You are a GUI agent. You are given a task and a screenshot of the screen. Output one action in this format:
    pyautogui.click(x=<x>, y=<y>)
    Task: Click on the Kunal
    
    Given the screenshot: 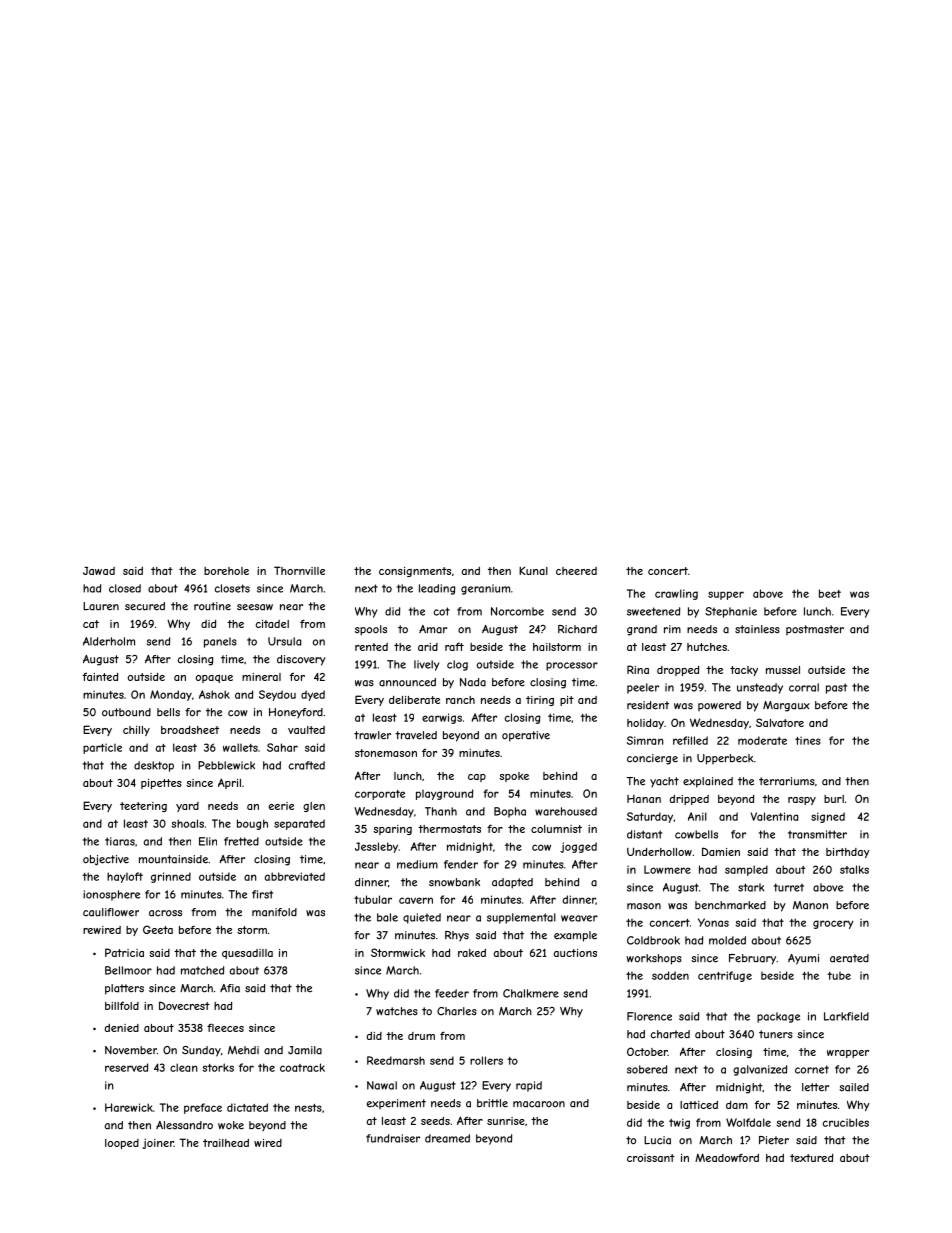 What is the action you would take?
    pyautogui.click(x=533, y=570)
